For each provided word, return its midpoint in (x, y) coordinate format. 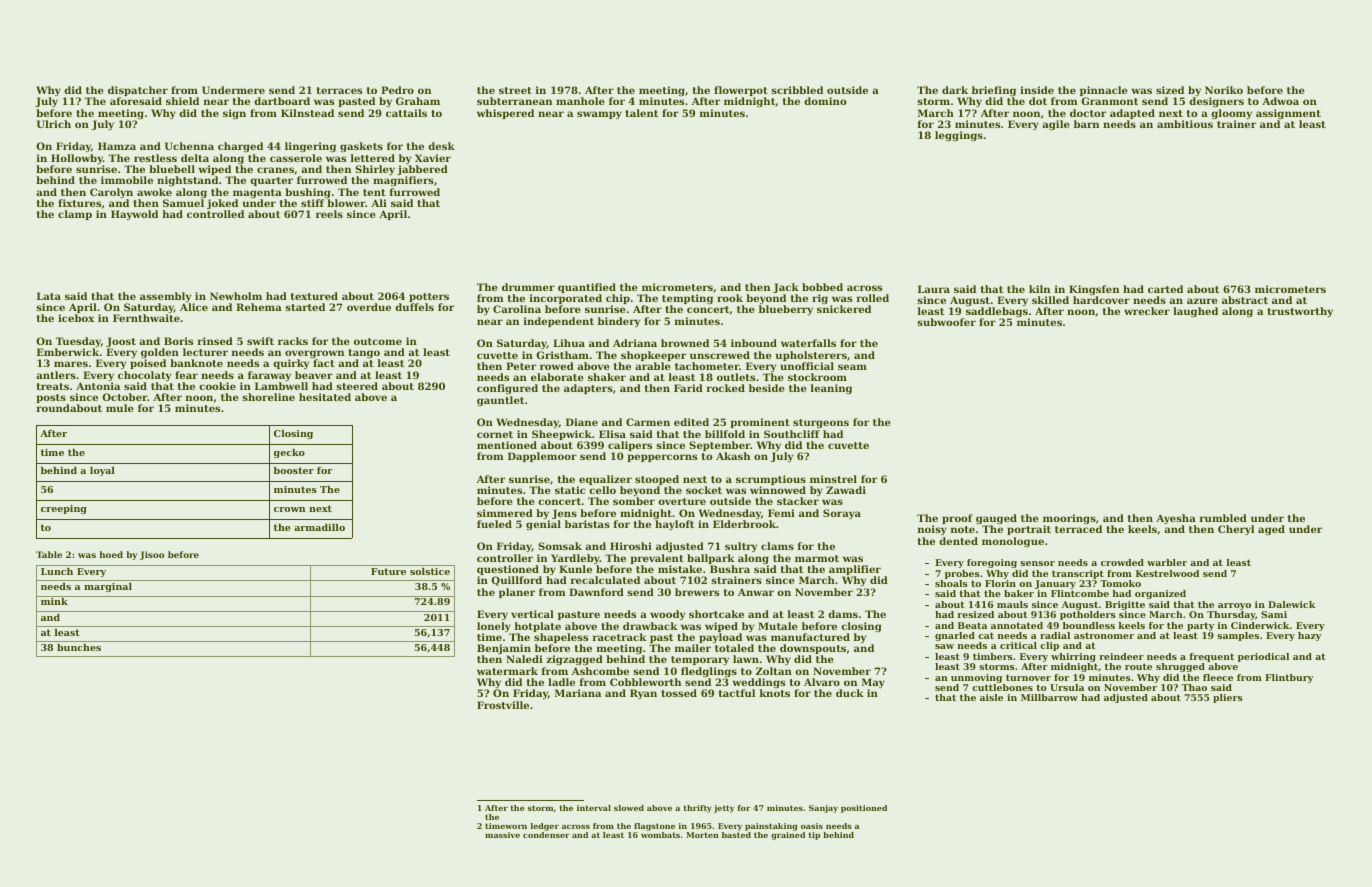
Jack (786, 288)
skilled (1050, 300)
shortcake (716, 614)
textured (314, 296)
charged (240, 147)
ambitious (1185, 124)
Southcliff (792, 434)
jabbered (422, 170)
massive (502, 835)
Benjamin (504, 650)
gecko (289, 453)
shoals (951, 583)
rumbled (1223, 518)
